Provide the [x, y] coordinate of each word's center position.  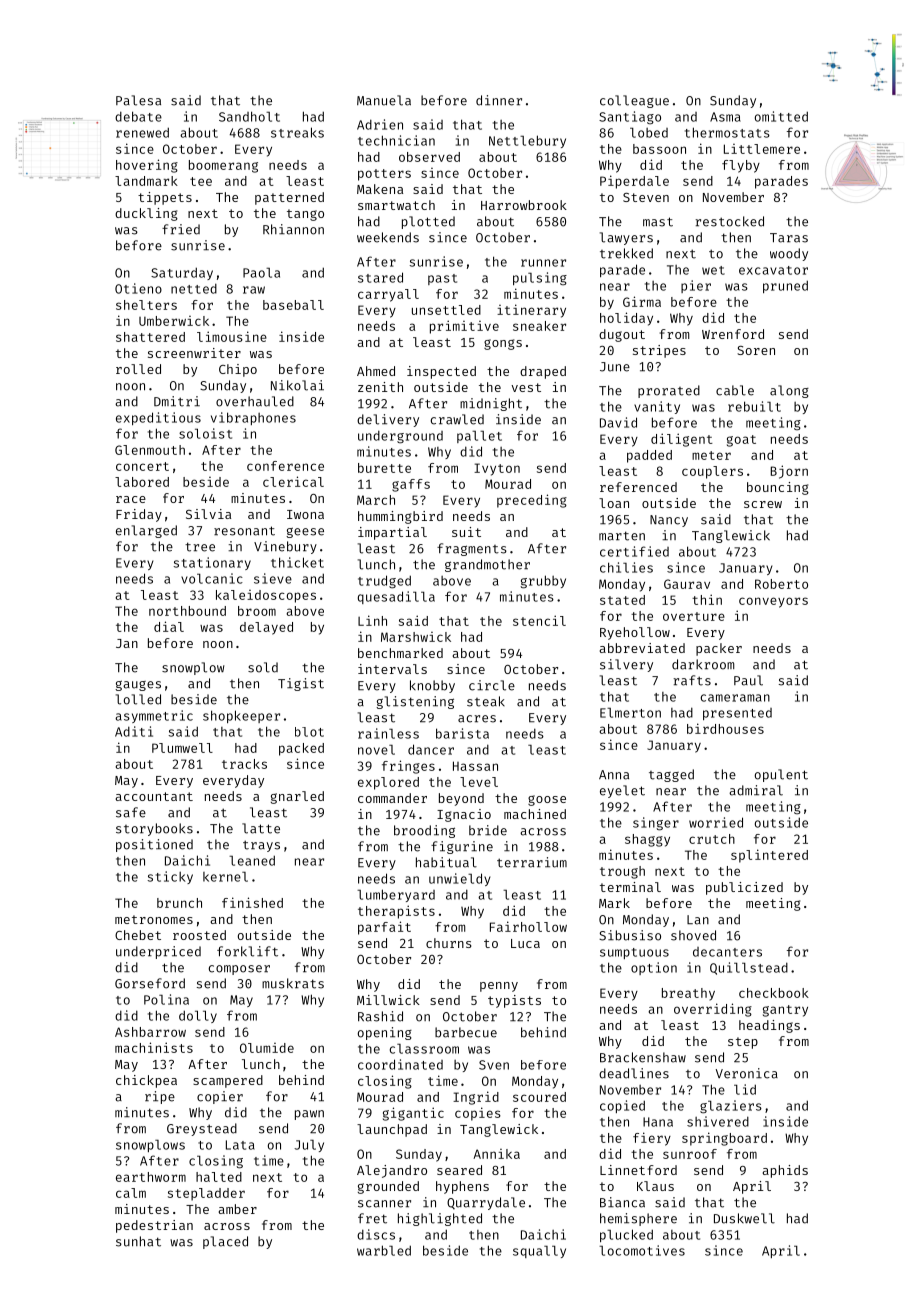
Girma [642, 301]
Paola [261, 272]
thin [707, 599]
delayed [266, 628]
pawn [309, 1115]
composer [239, 970]
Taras [789, 238]
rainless [388, 733]
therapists [396, 912]
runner [543, 263]
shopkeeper [241, 716]
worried [716, 822]
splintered [769, 856]
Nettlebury [527, 141]
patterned [289, 198]
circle [492, 685]
